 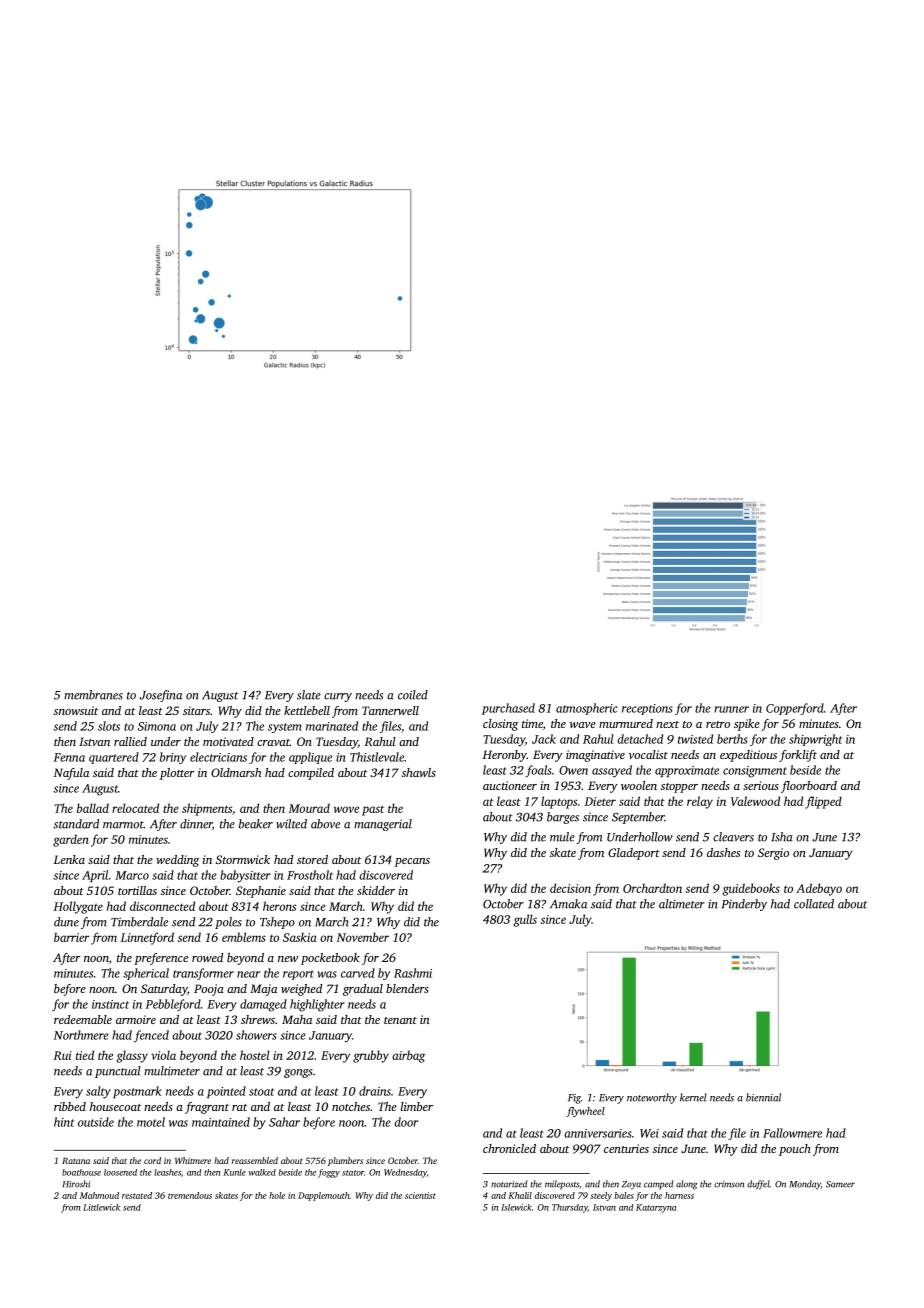 What do you see at coordinates (109, 726) in the screenshot?
I see `slots` at bounding box center [109, 726].
